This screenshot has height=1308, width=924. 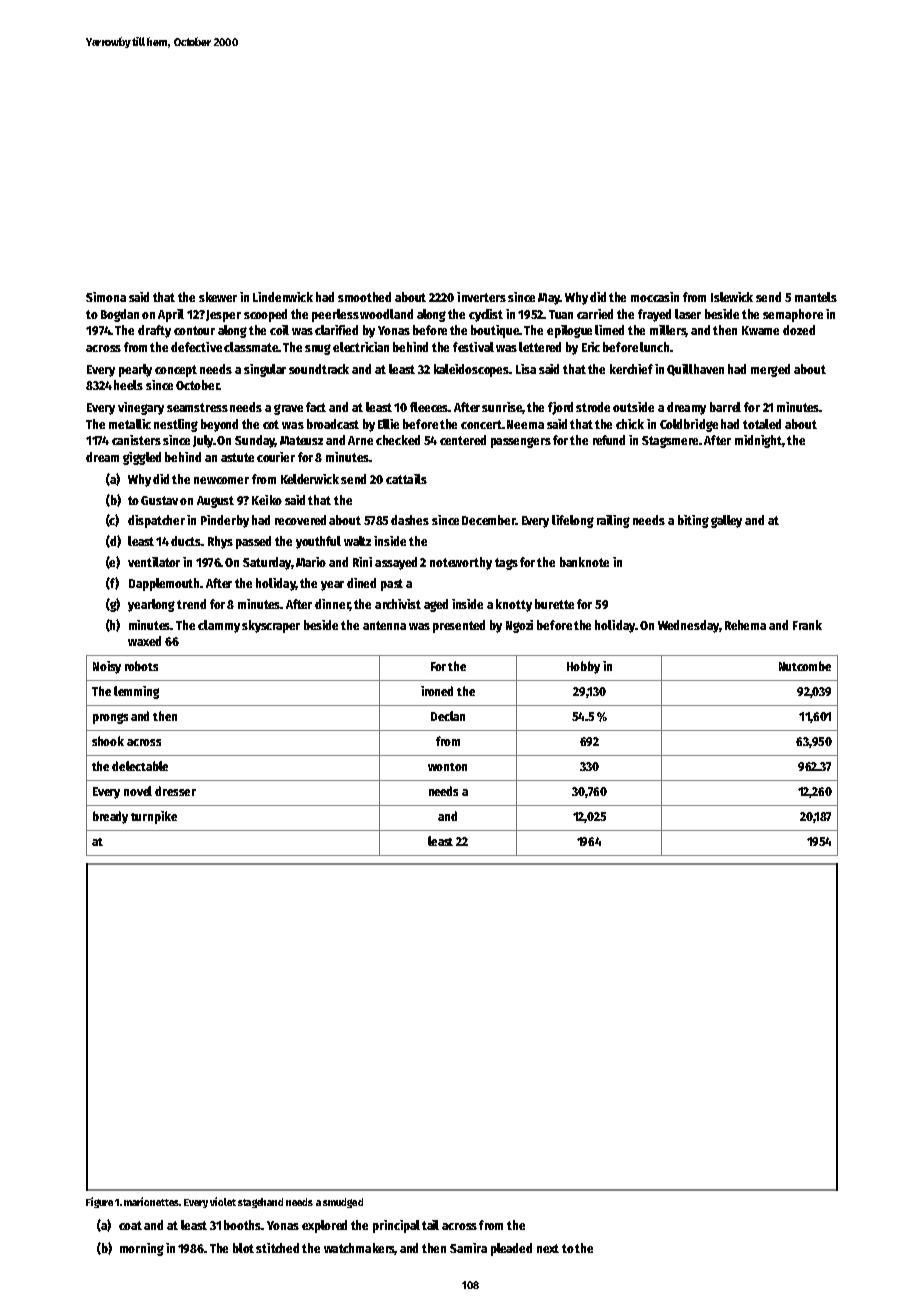 I want to click on next, so click(x=548, y=1248).
